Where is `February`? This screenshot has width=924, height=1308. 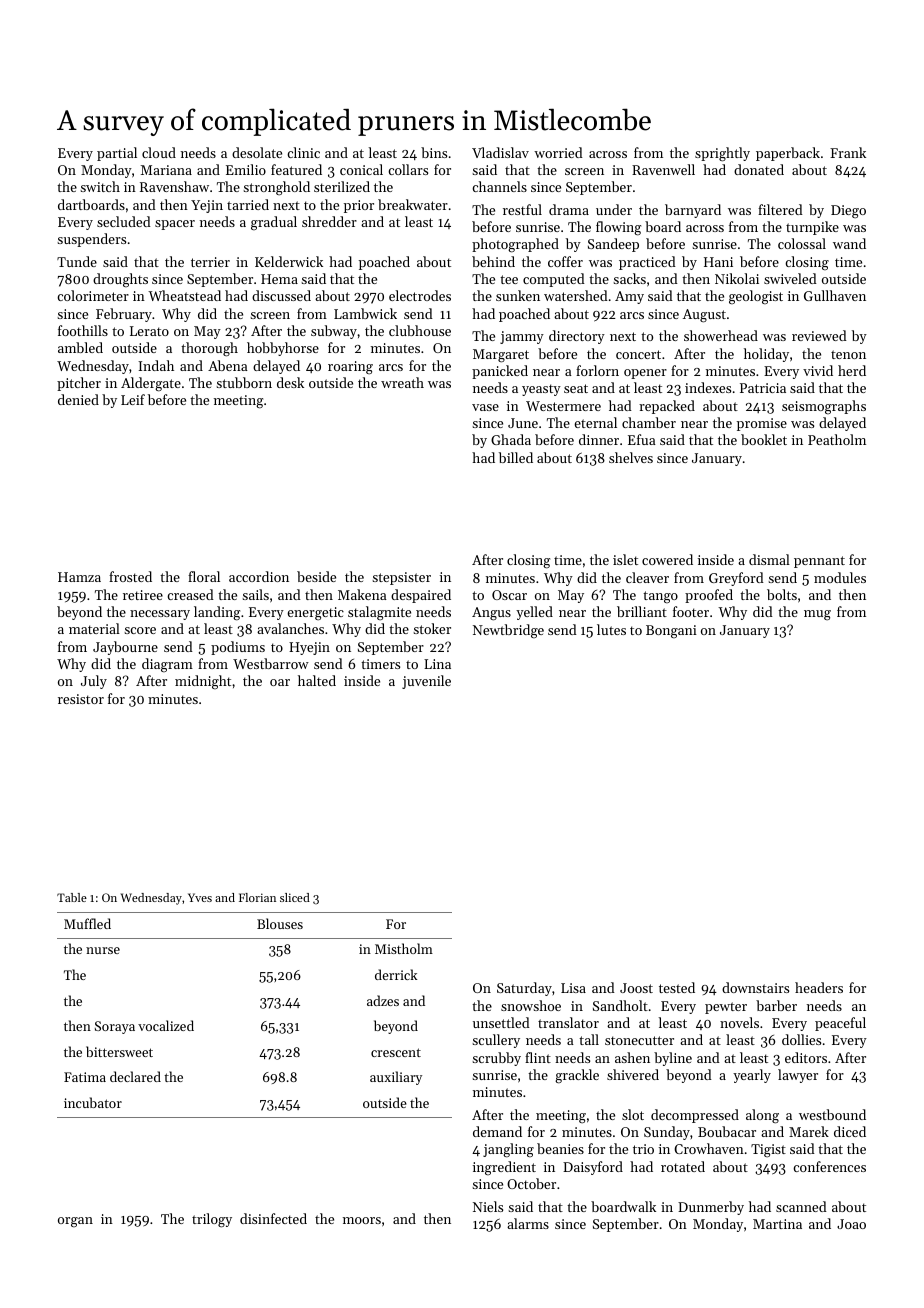
February is located at coordinates (124, 315).
